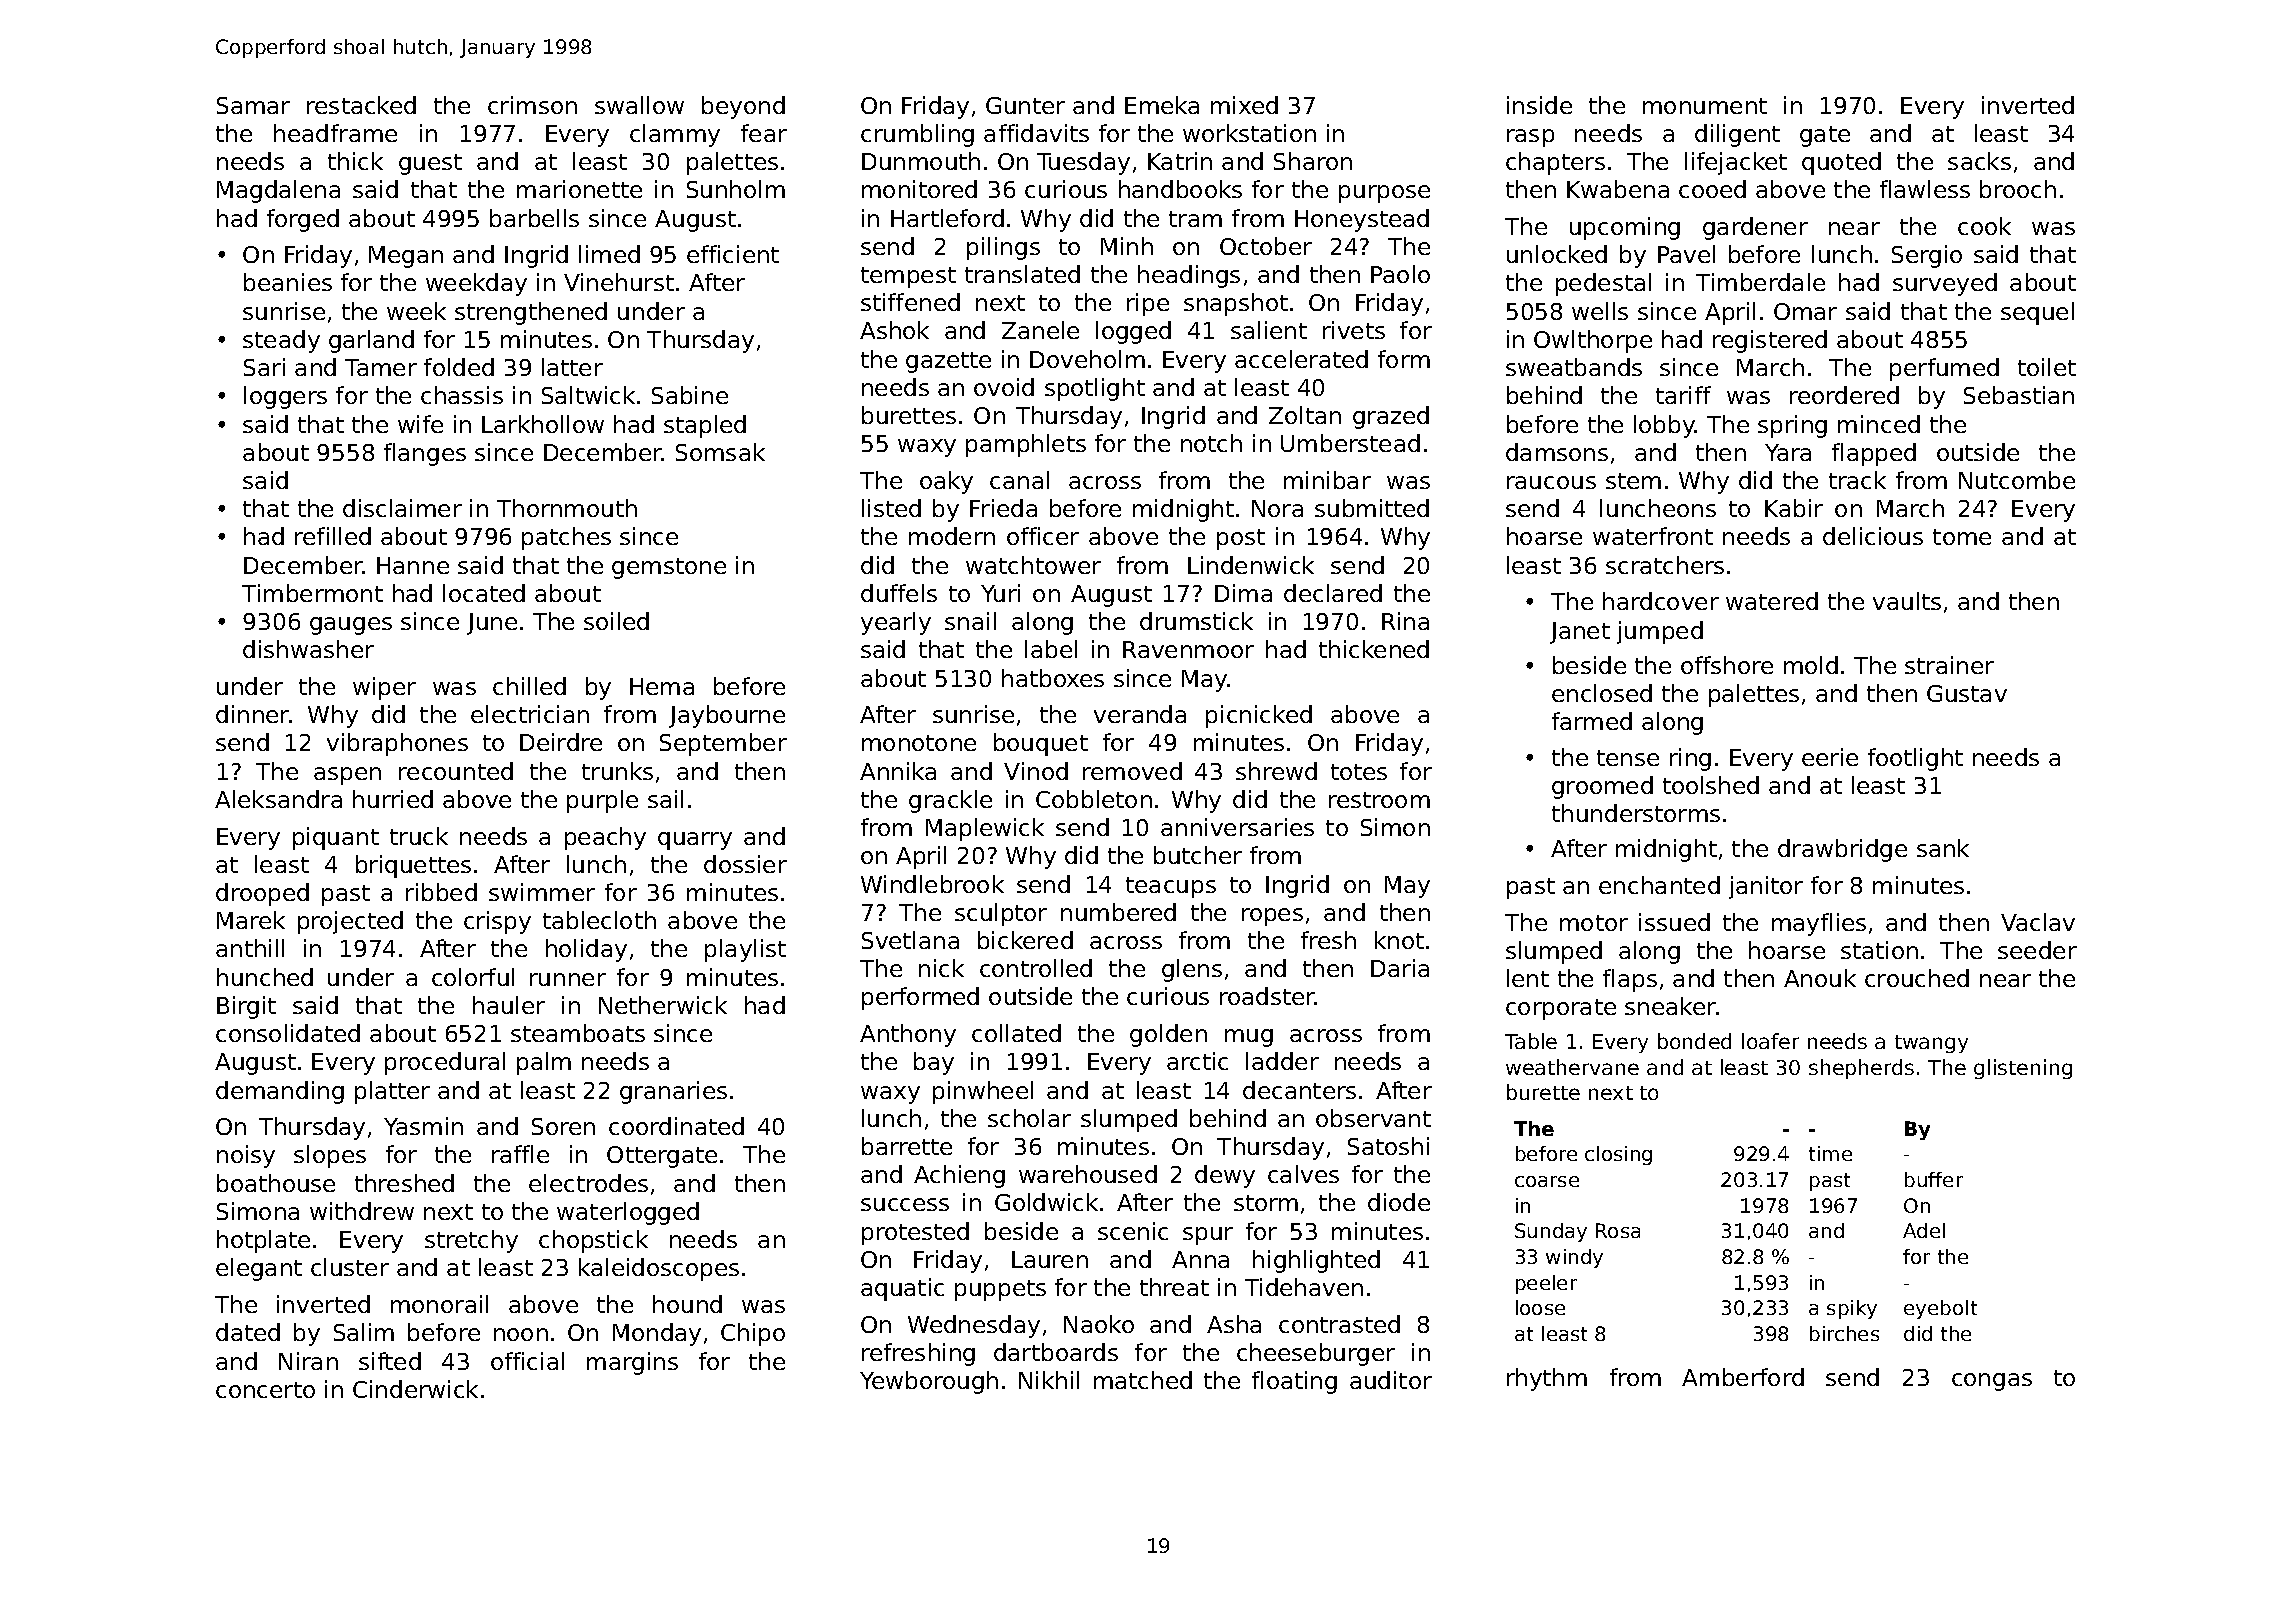  What do you see at coordinates (262, 894) in the screenshot?
I see `drooped` at bounding box center [262, 894].
